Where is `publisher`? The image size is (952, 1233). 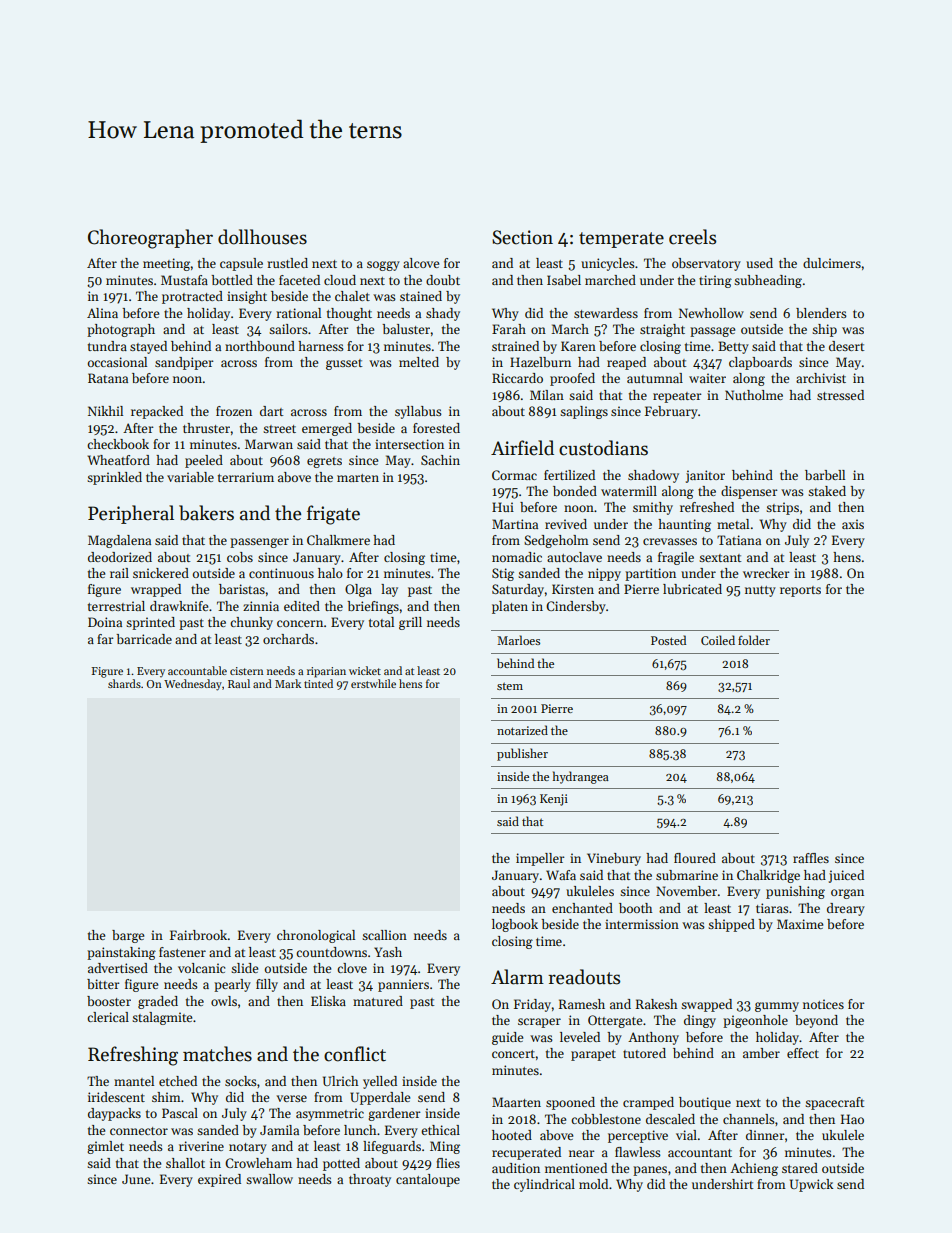 publisher is located at coordinates (522, 754).
